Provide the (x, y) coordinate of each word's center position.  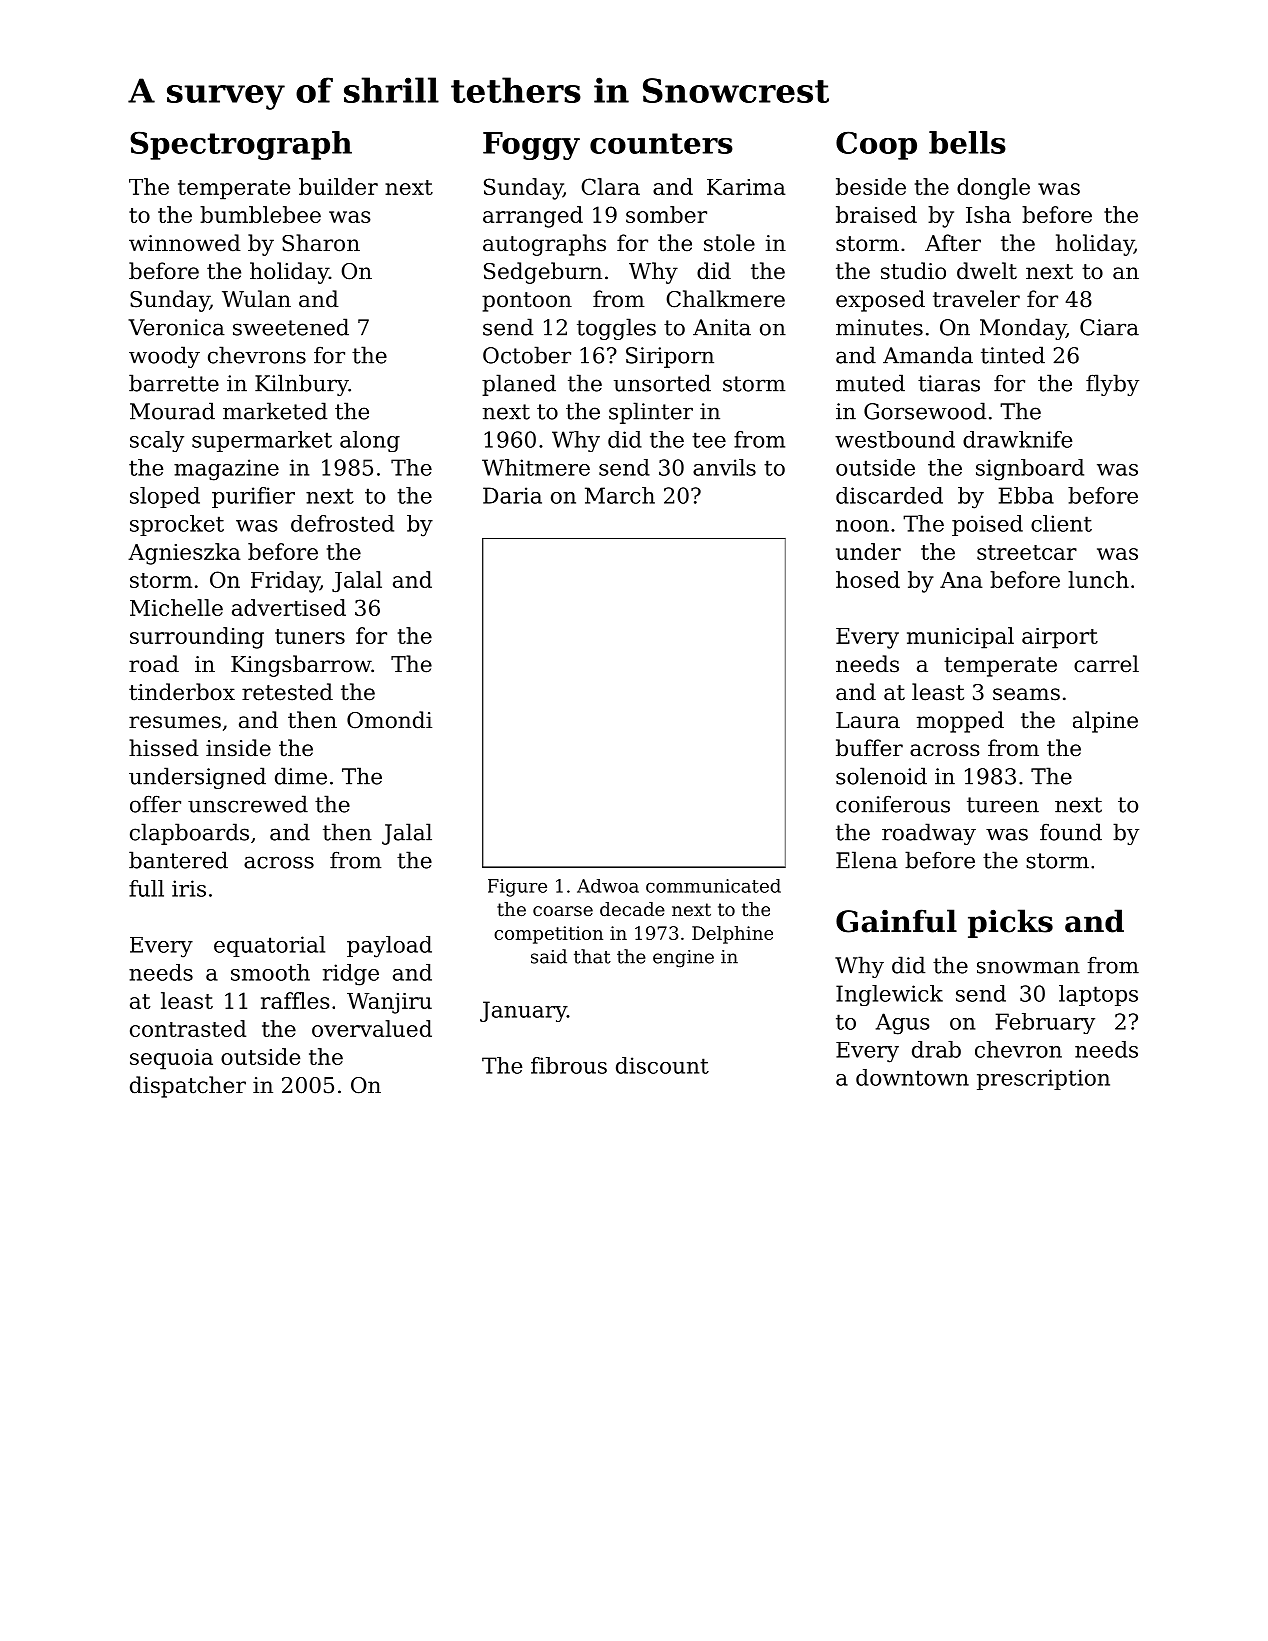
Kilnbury (302, 385)
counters (661, 143)
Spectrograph (241, 145)
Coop (876, 145)
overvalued (372, 1028)
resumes (175, 722)
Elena (867, 860)
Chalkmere (726, 299)
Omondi (389, 720)
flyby (1112, 385)
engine (683, 959)
